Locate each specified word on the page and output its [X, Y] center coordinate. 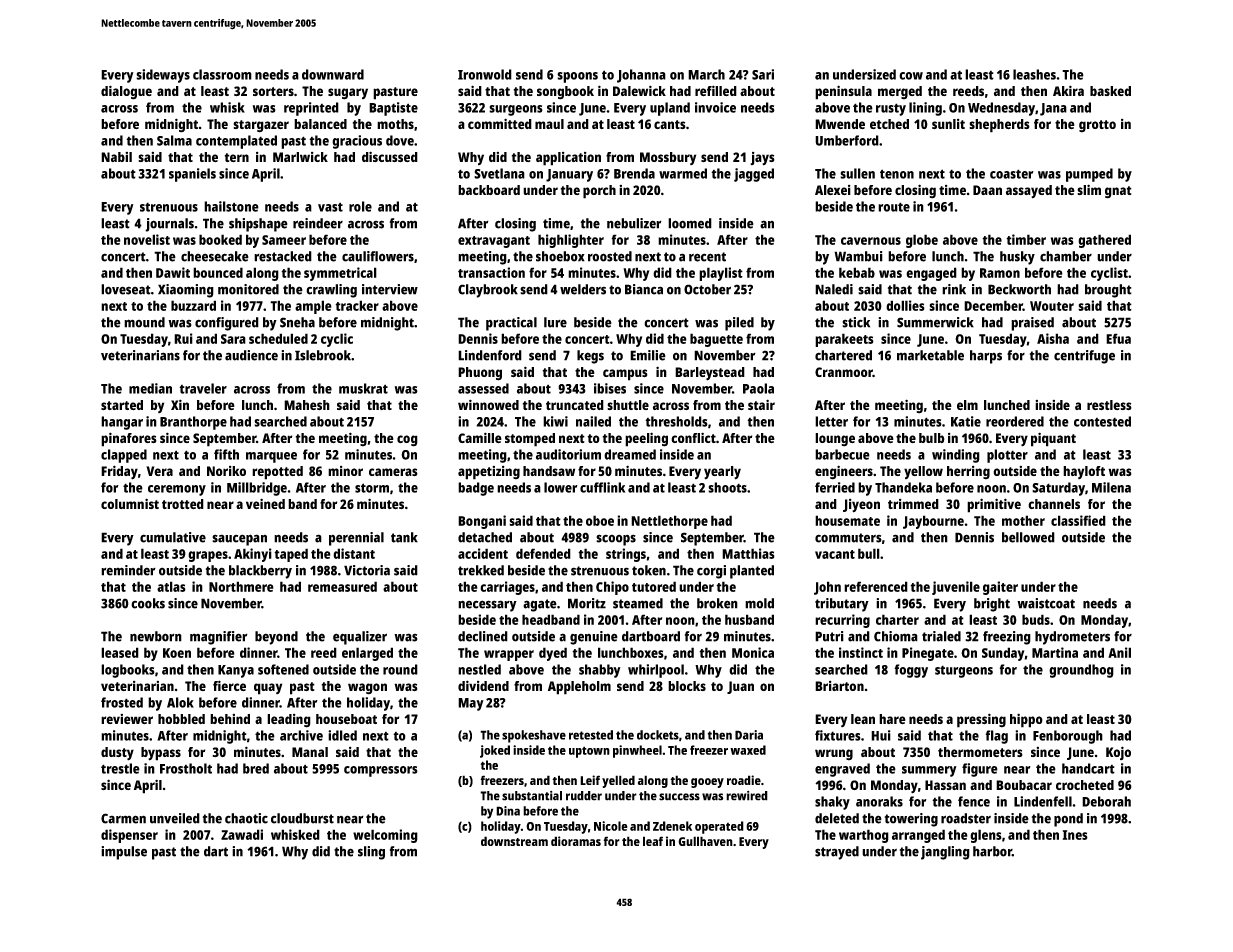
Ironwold [485, 74]
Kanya [236, 671]
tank [404, 537]
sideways [163, 76]
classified [1078, 520]
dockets [658, 735]
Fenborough [1068, 737]
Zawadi [242, 834]
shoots [727, 487]
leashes [1034, 74]
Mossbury [668, 158]
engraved [842, 770]
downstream [514, 841]
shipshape [258, 225]
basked [1110, 91]
